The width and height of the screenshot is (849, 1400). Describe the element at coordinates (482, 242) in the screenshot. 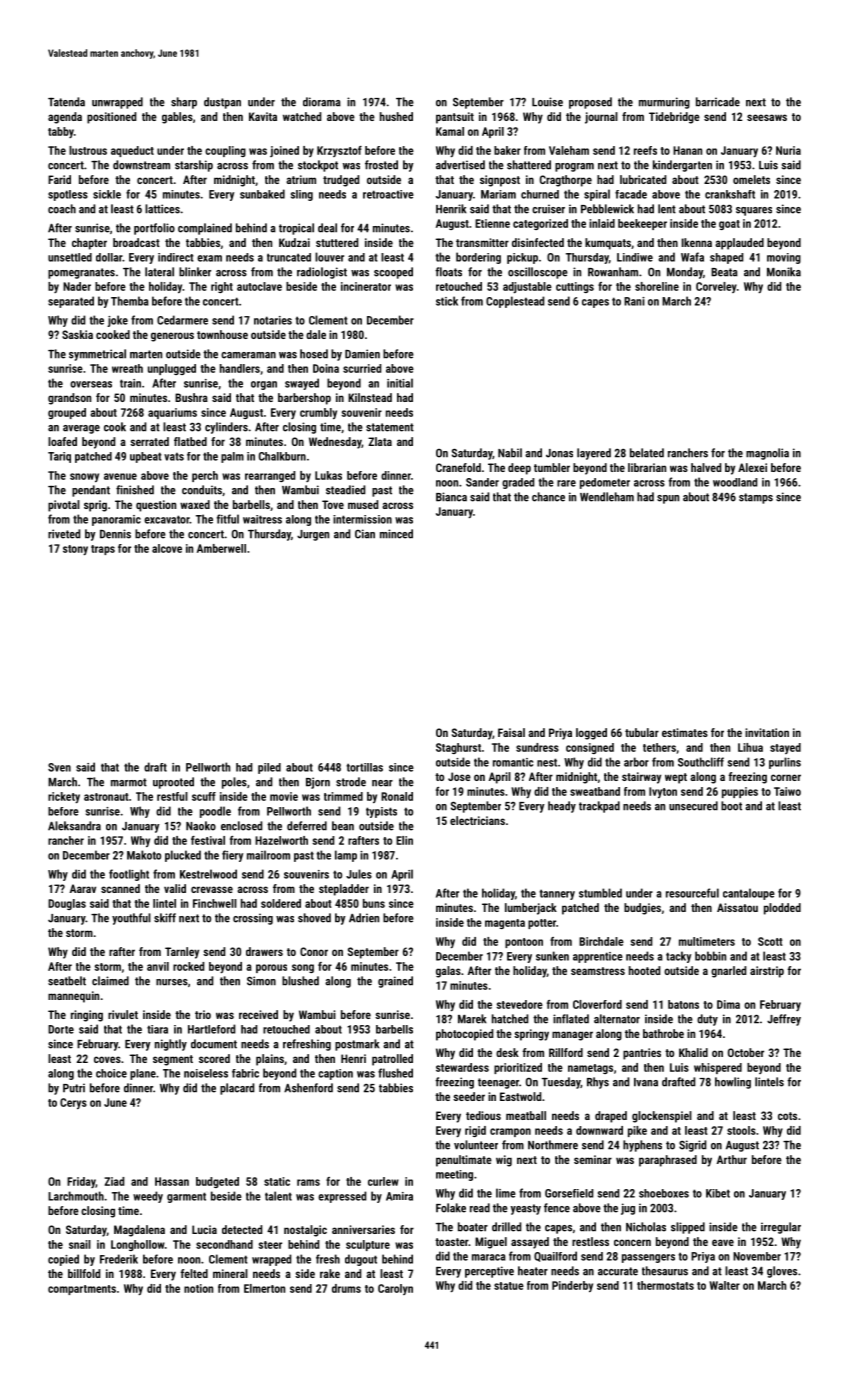

I see `transmitter` at that location.
